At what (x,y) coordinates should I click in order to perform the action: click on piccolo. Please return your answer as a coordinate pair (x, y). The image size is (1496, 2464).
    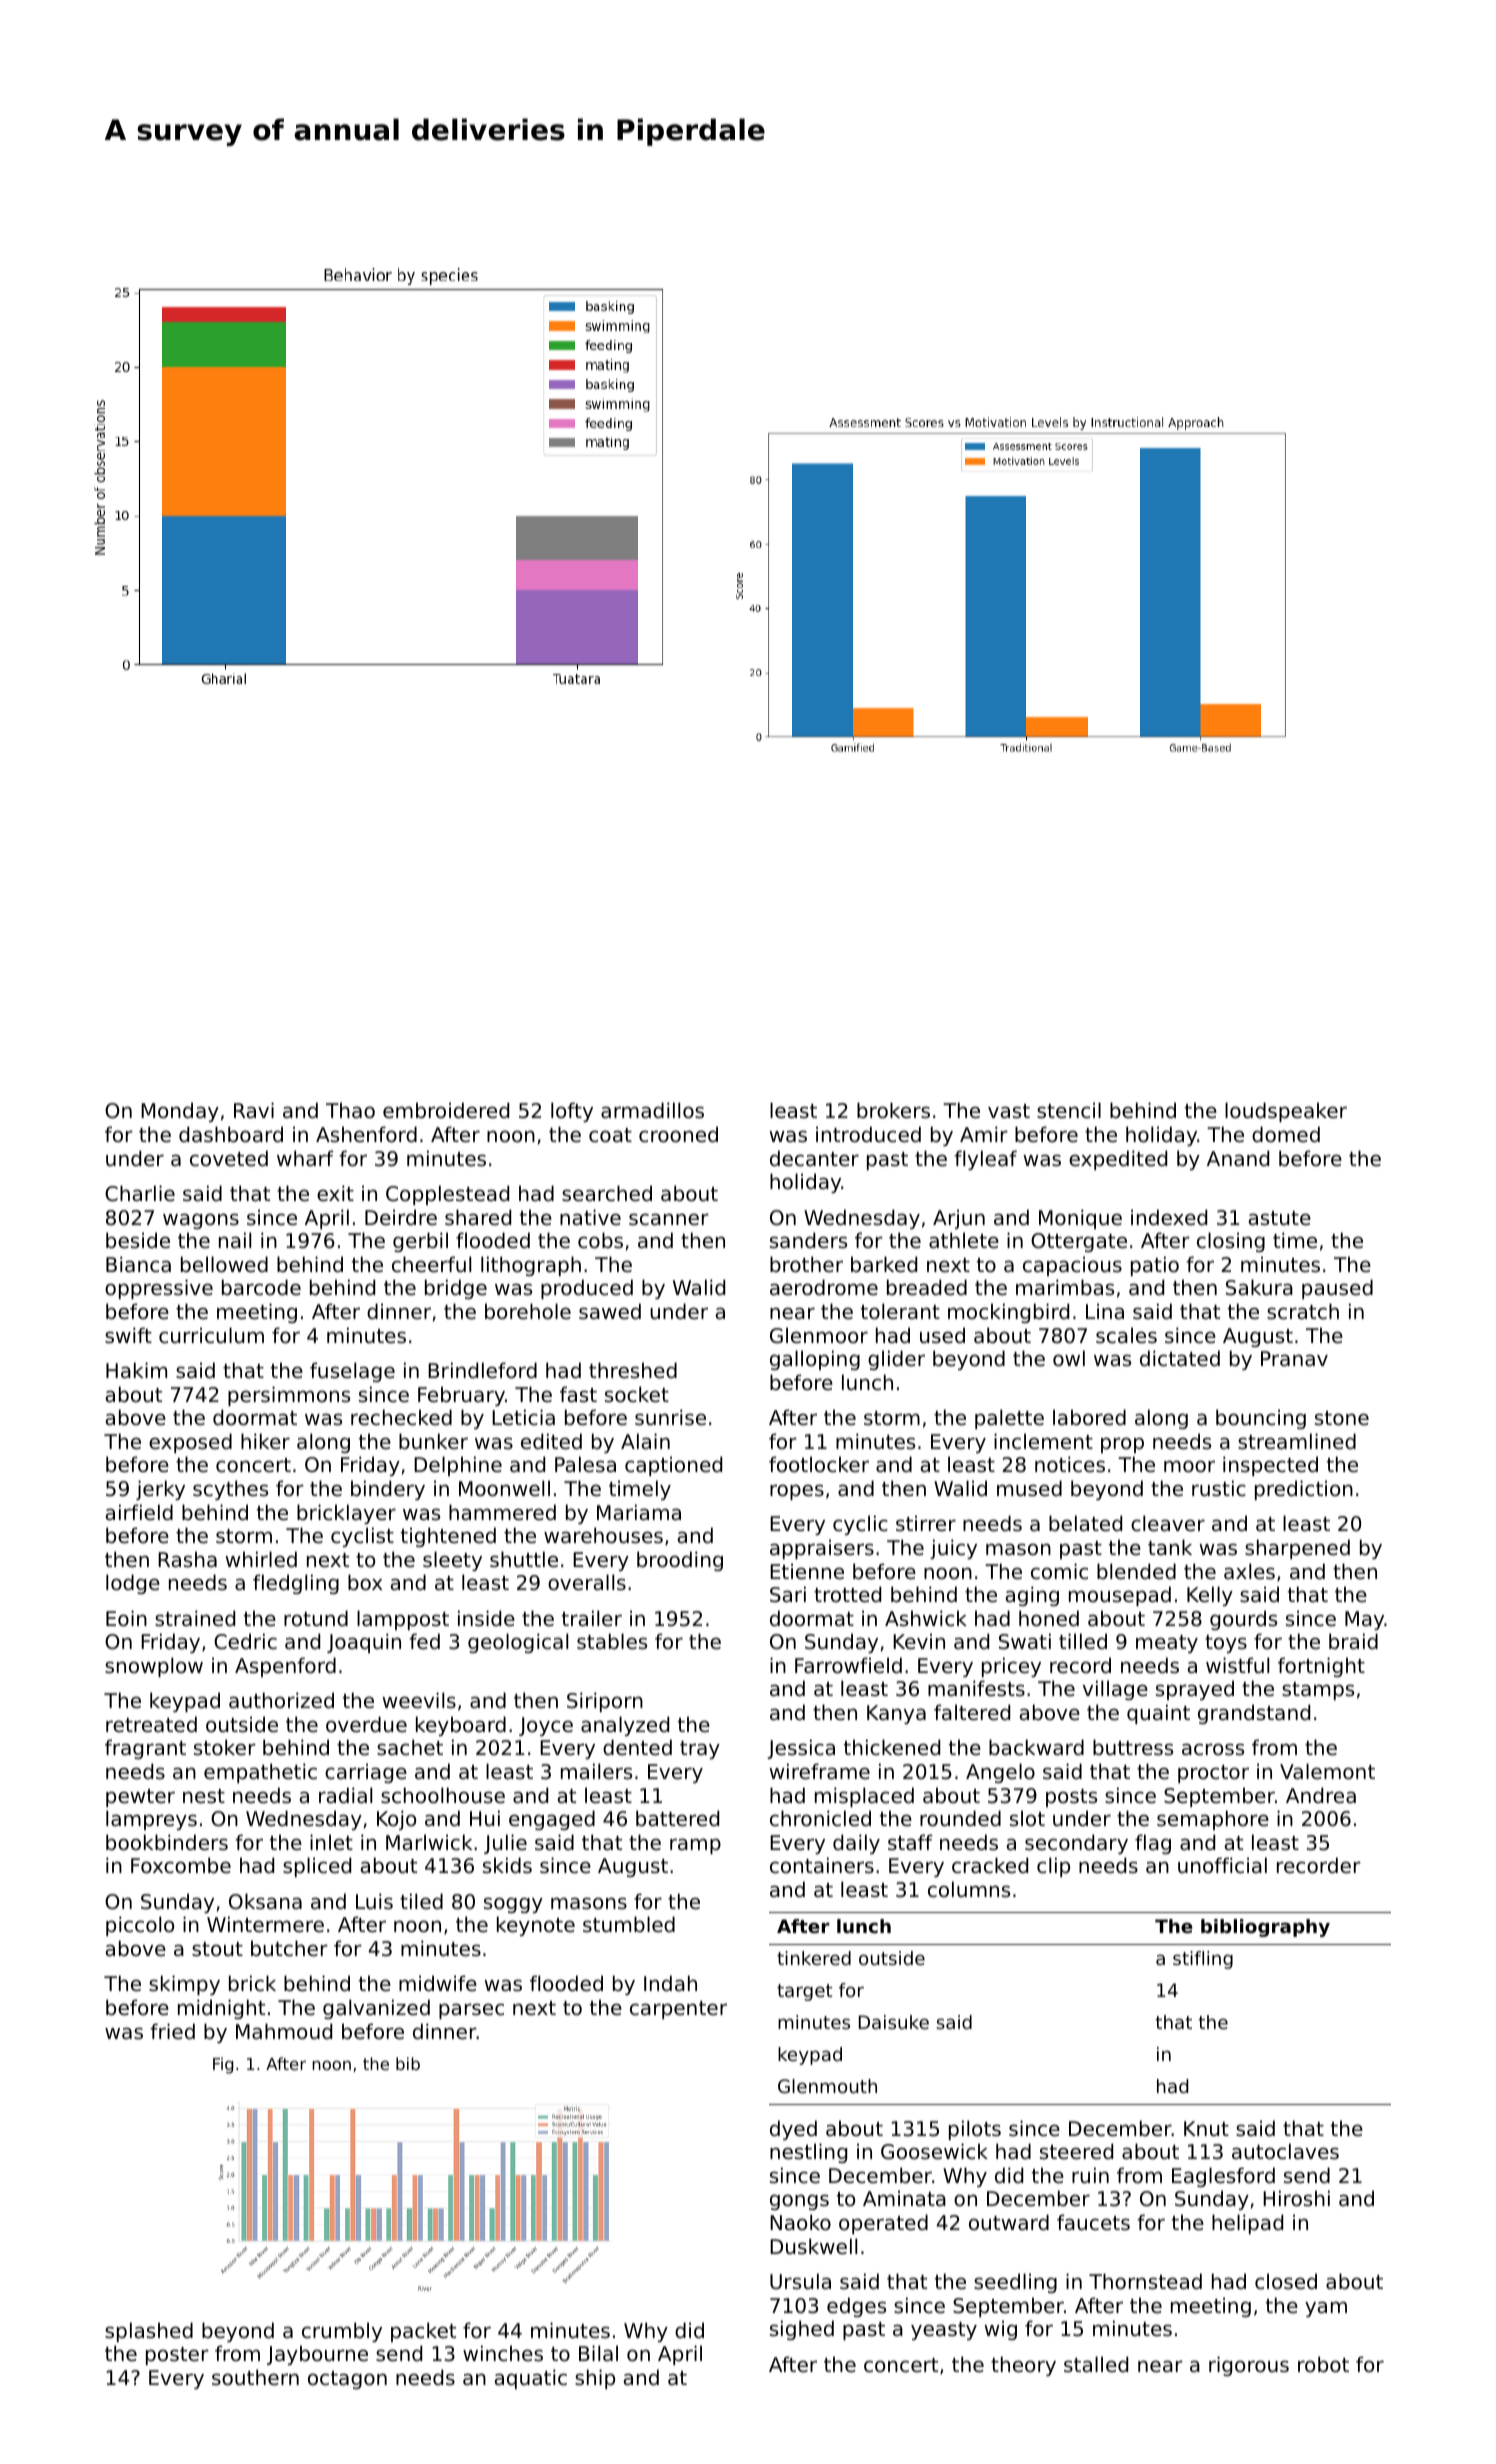
    Looking at the image, I should click on (140, 1926).
